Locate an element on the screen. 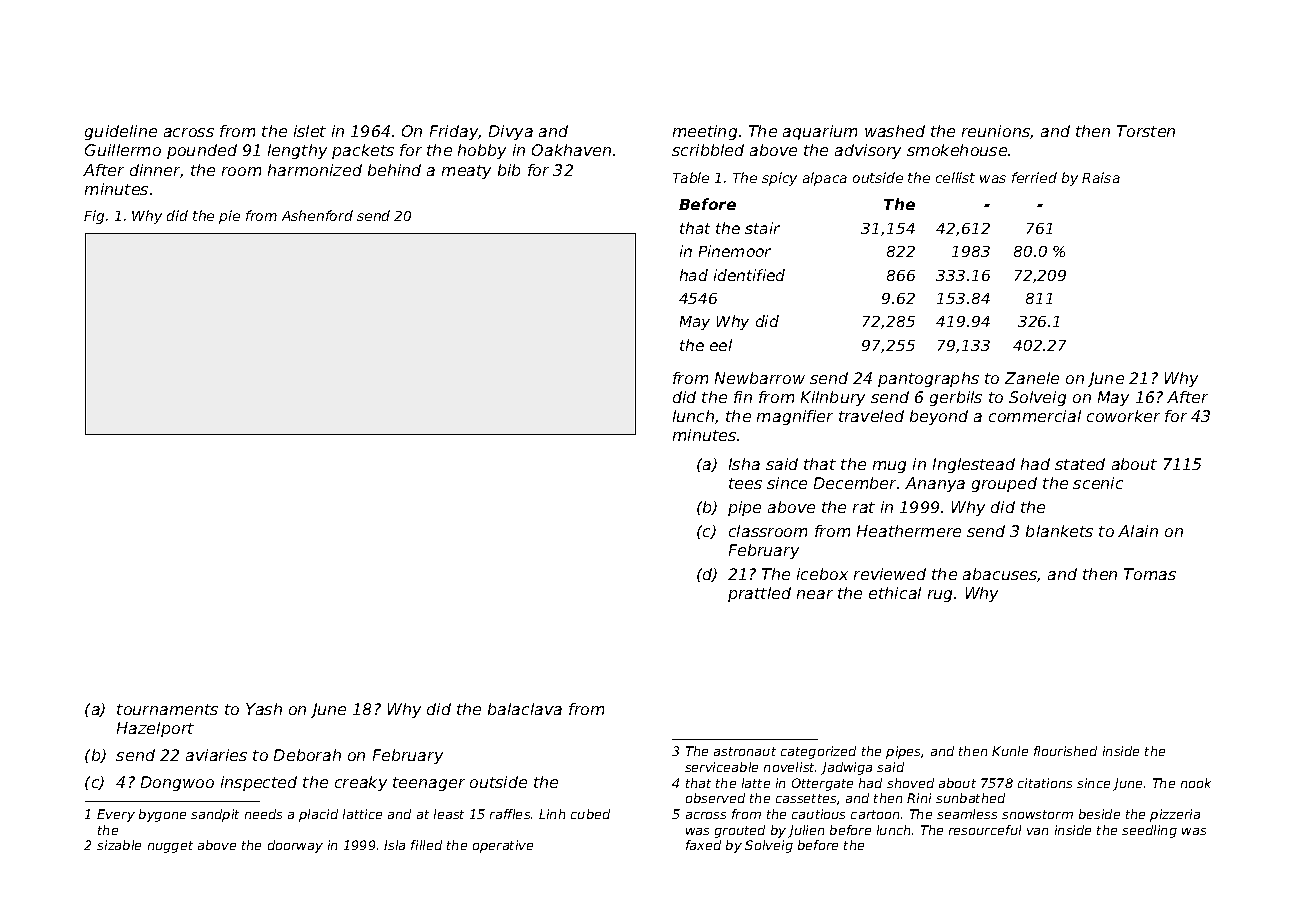 The width and height of the screenshot is (1308, 924). tournaments is located at coordinates (167, 709).
